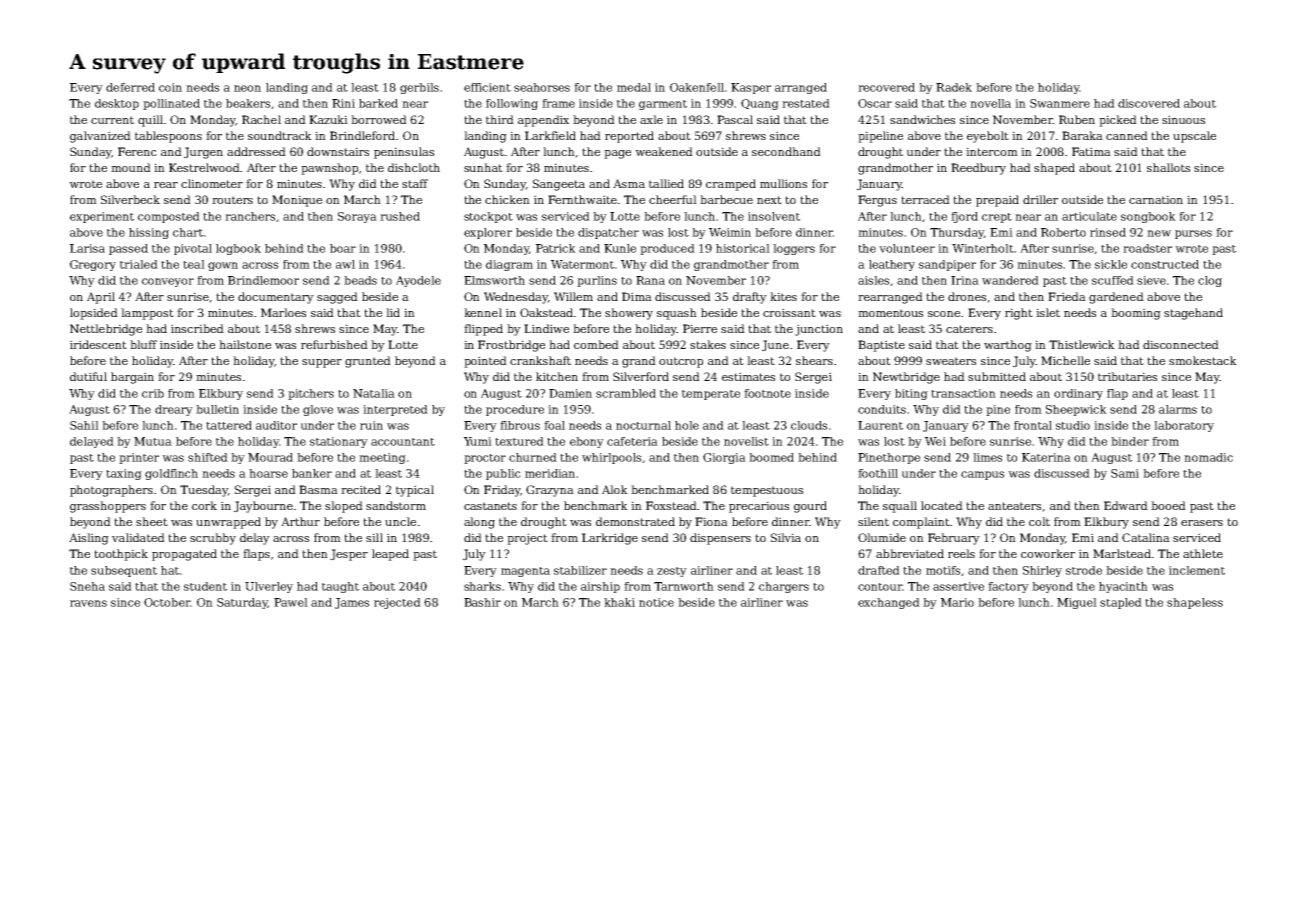 Image resolution: width=1308 pixels, height=924 pixels. What do you see at coordinates (634, 87) in the screenshot?
I see `medal` at bounding box center [634, 87].
